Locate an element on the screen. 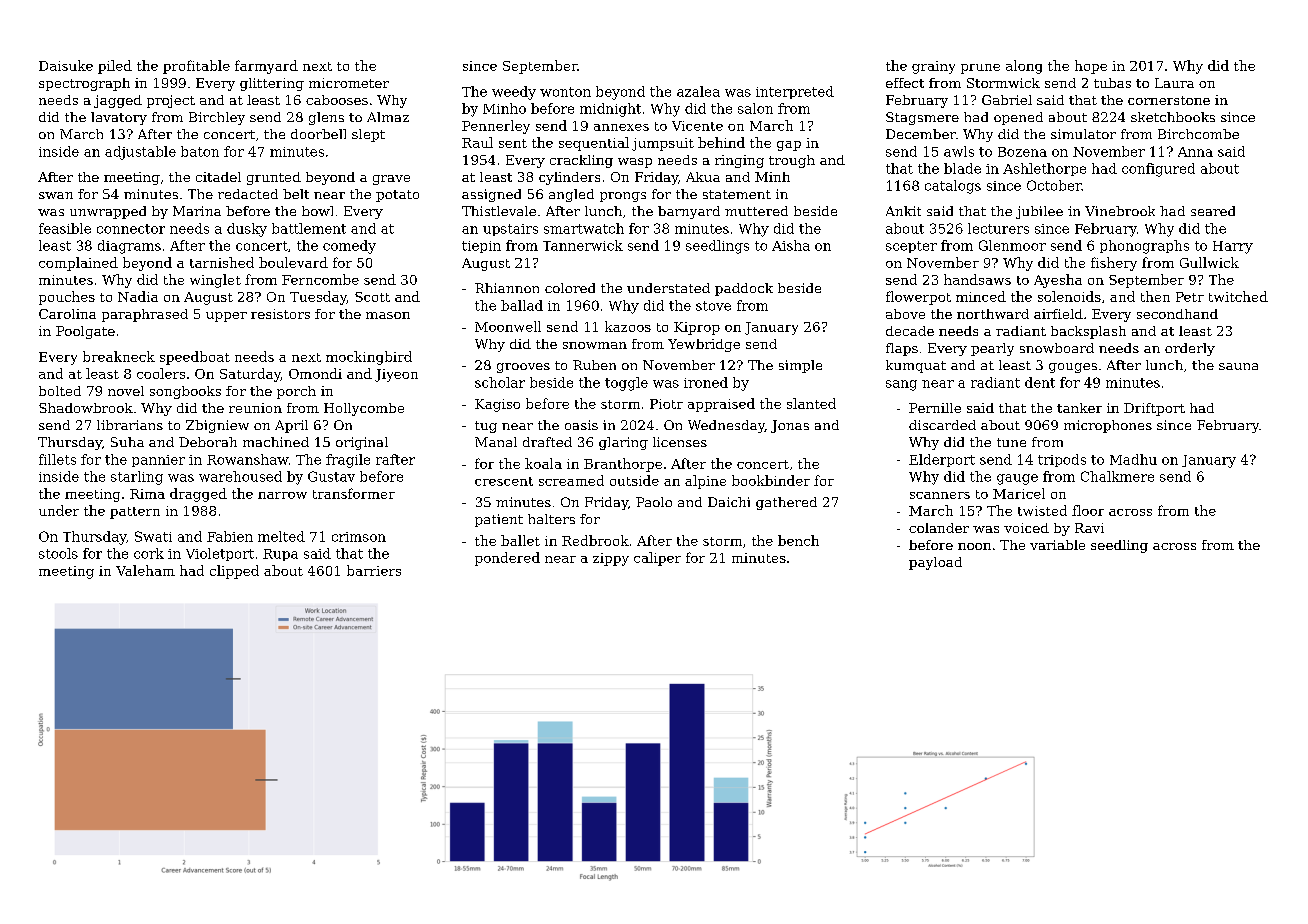 Image resolution: width=1308 pixels, height=924 pixels. tripods is located at coordinates (1062, 460).
